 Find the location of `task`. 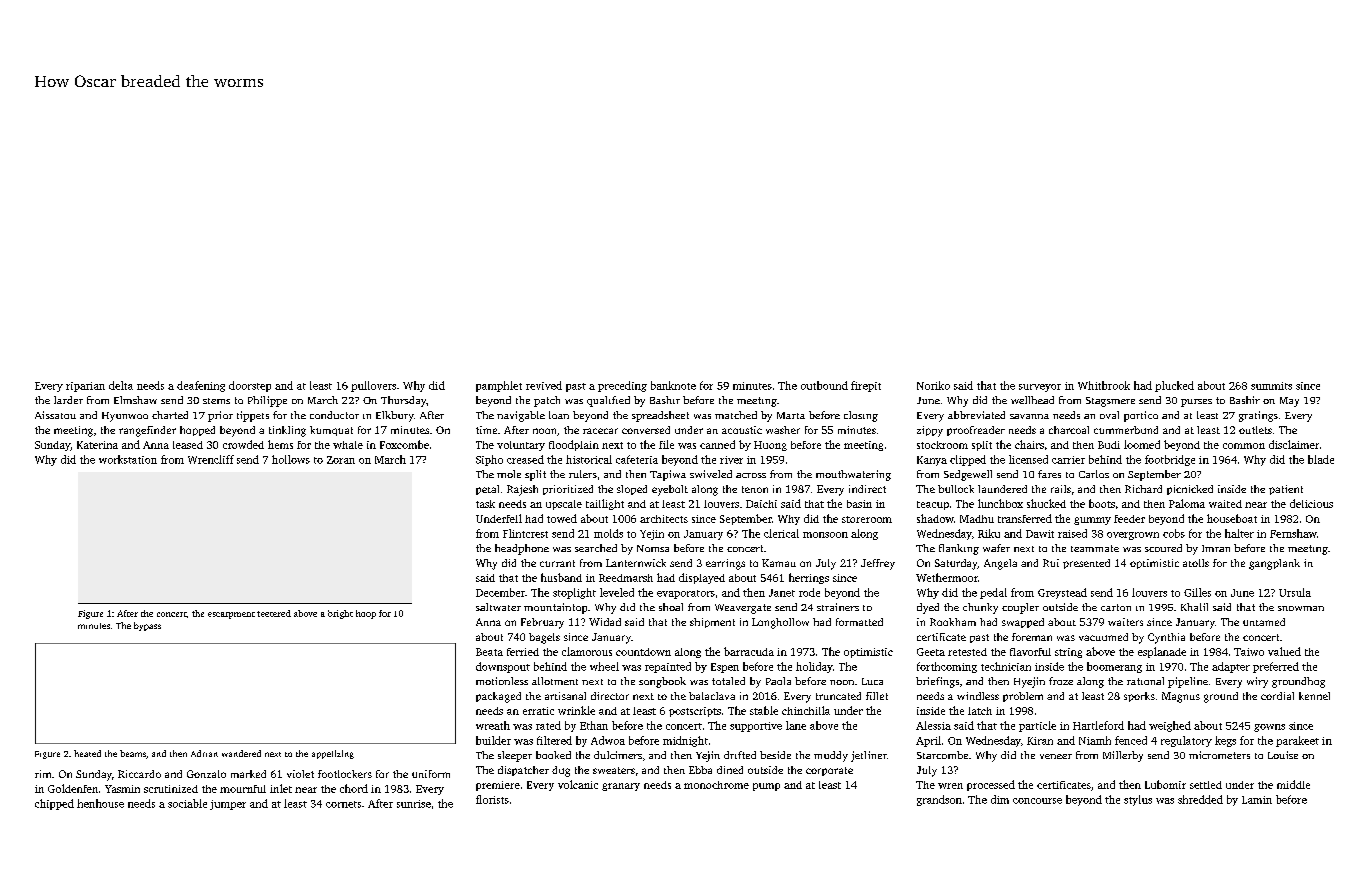

task is located at coordinates (485, 504).
